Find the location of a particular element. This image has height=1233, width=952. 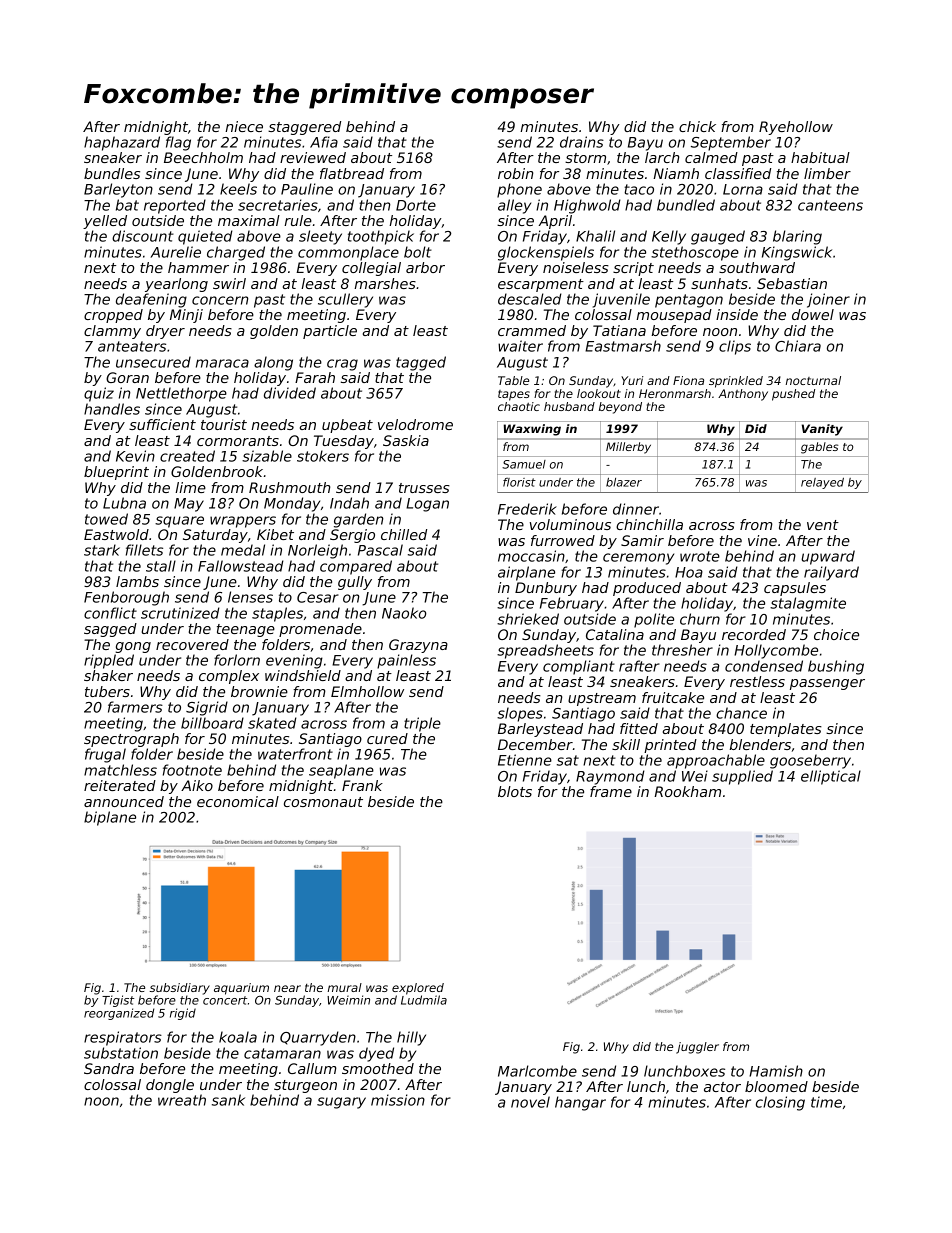

flag is located at coordinates (178, 143).
